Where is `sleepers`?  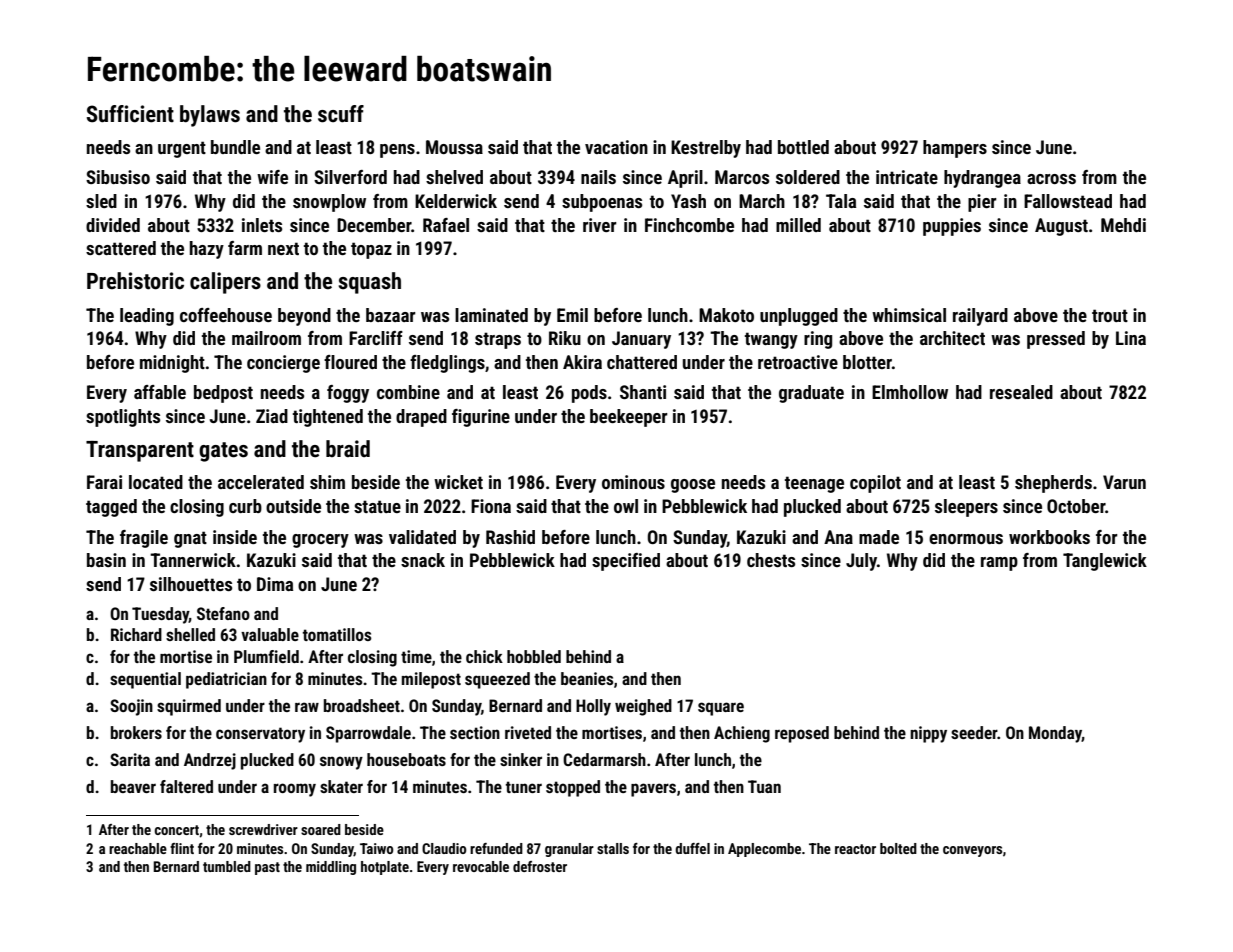 sleepers is located at coordinates (966, 508).
